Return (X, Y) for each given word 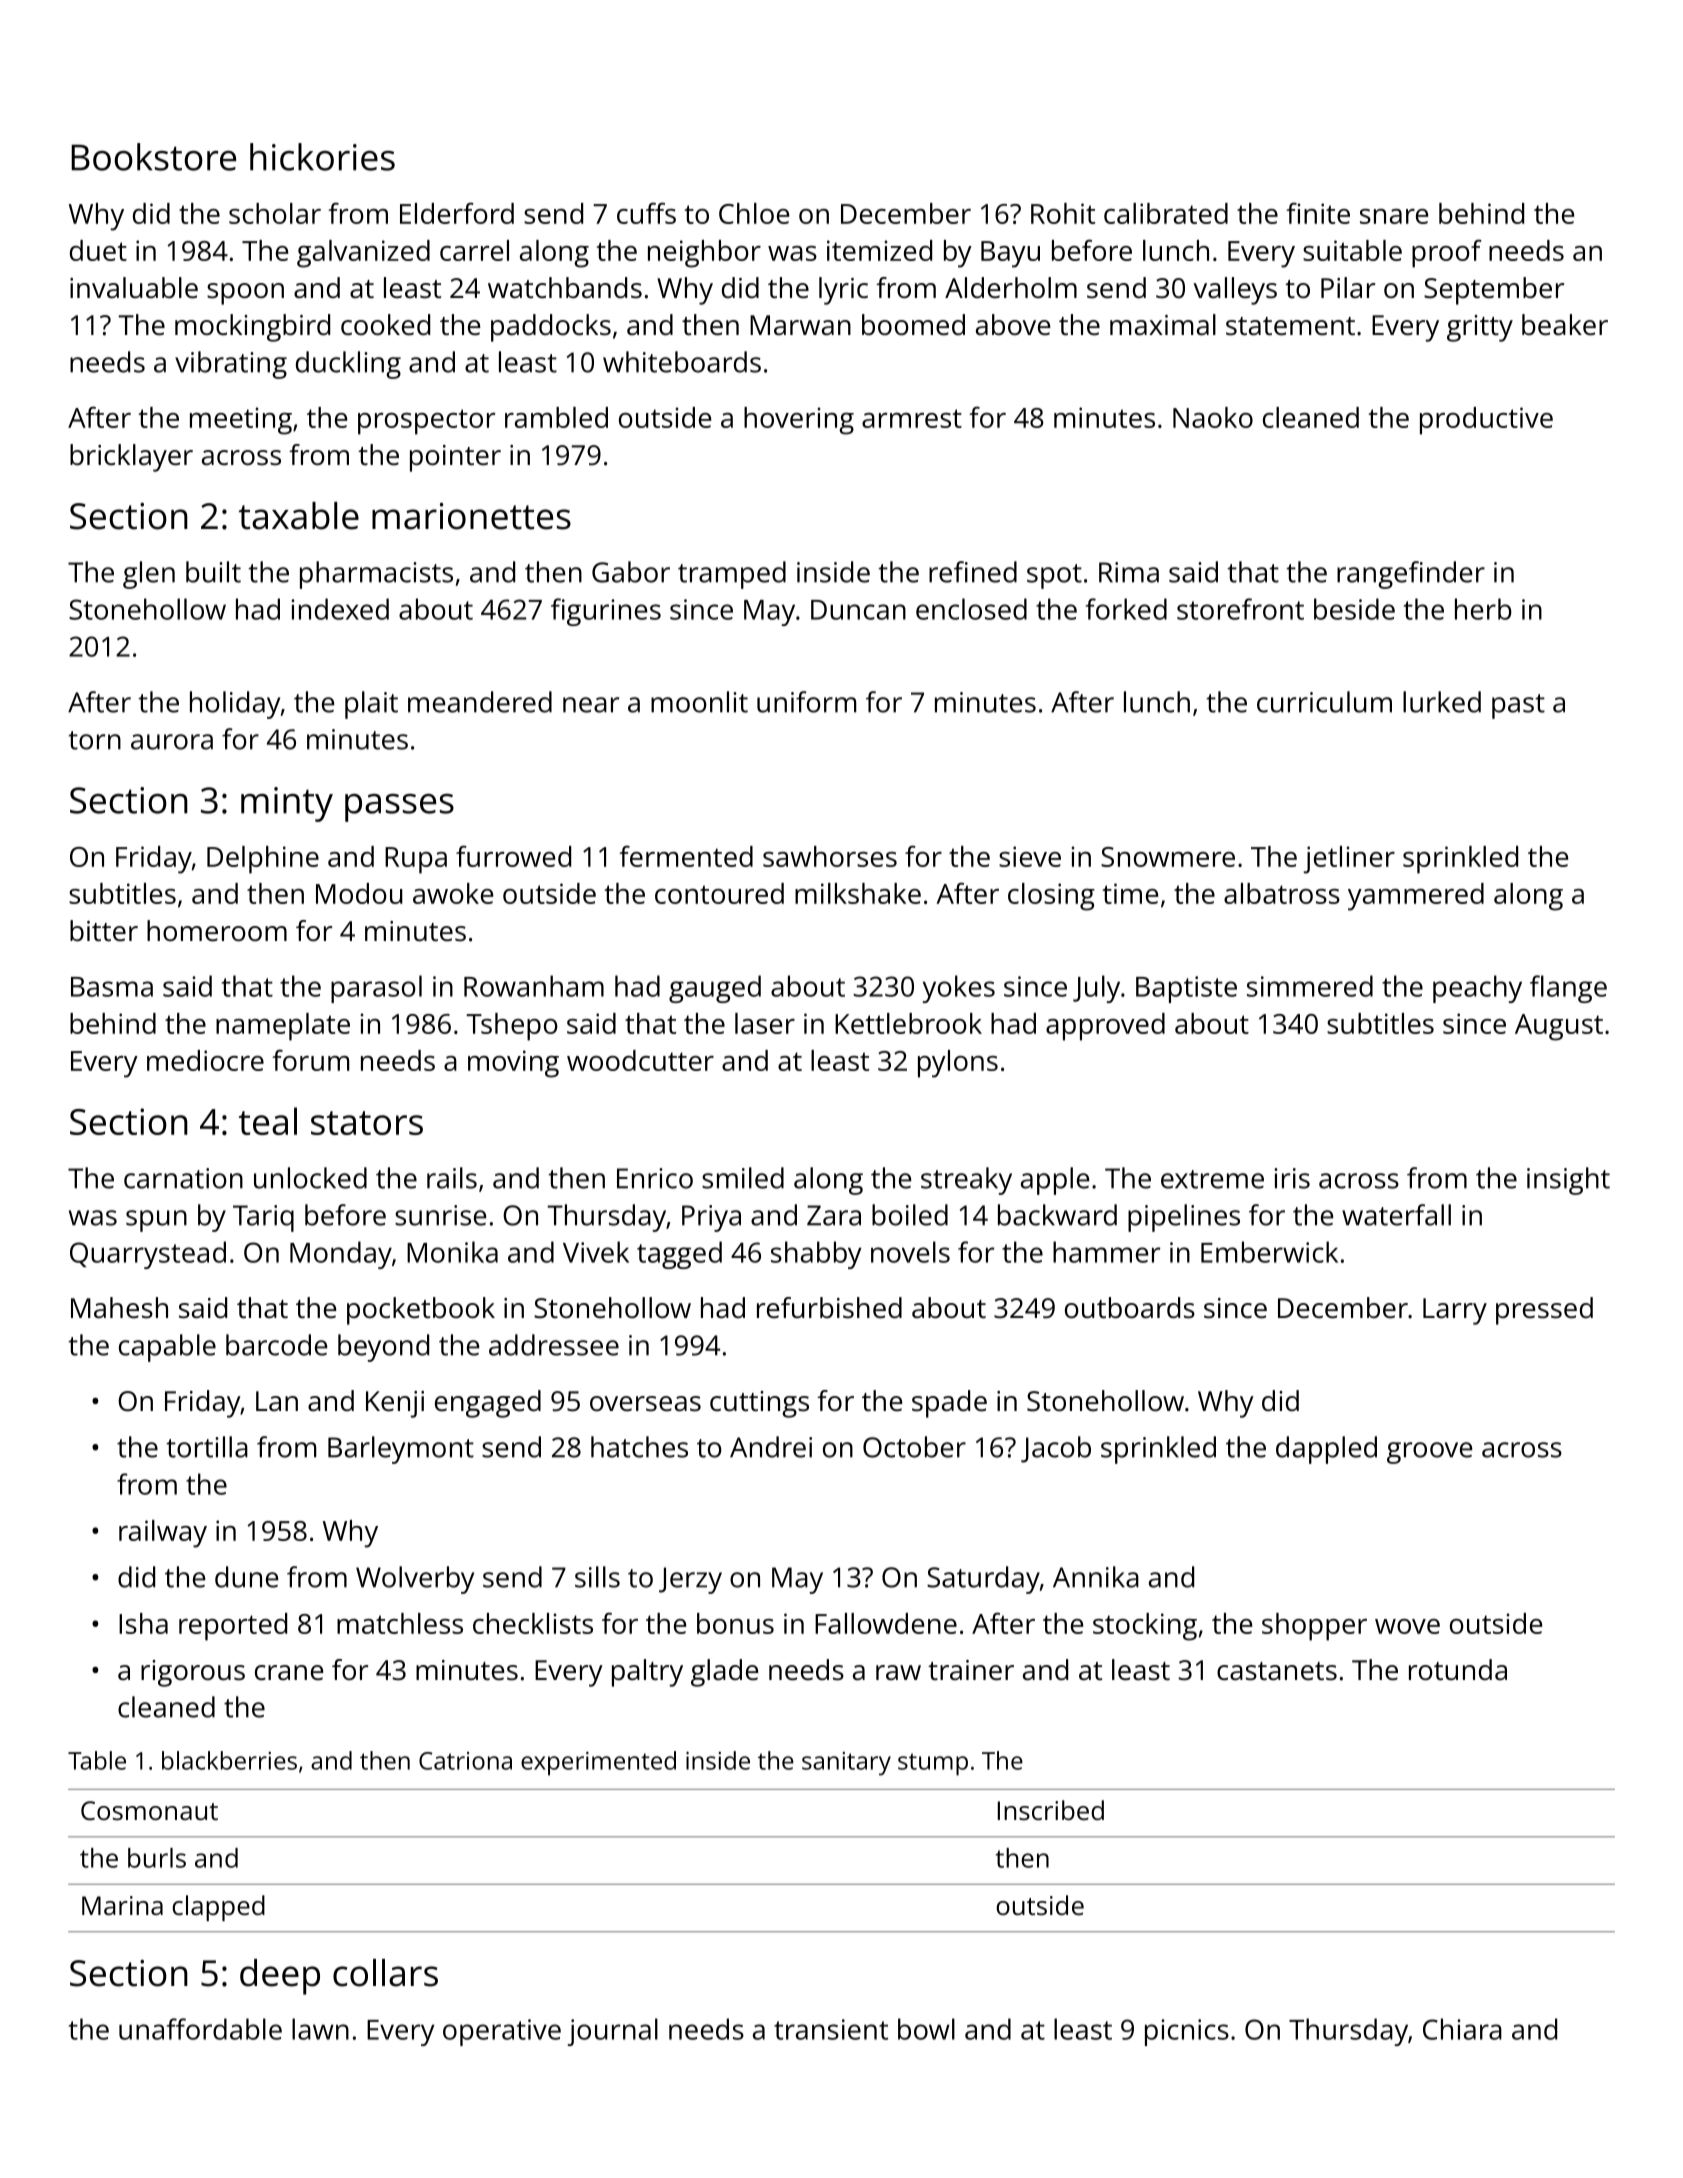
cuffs (646, 213)
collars (385, 1973)
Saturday (983, 1580)
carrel (474, 250)
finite (1318, 213)
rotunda (1458, 1669)
